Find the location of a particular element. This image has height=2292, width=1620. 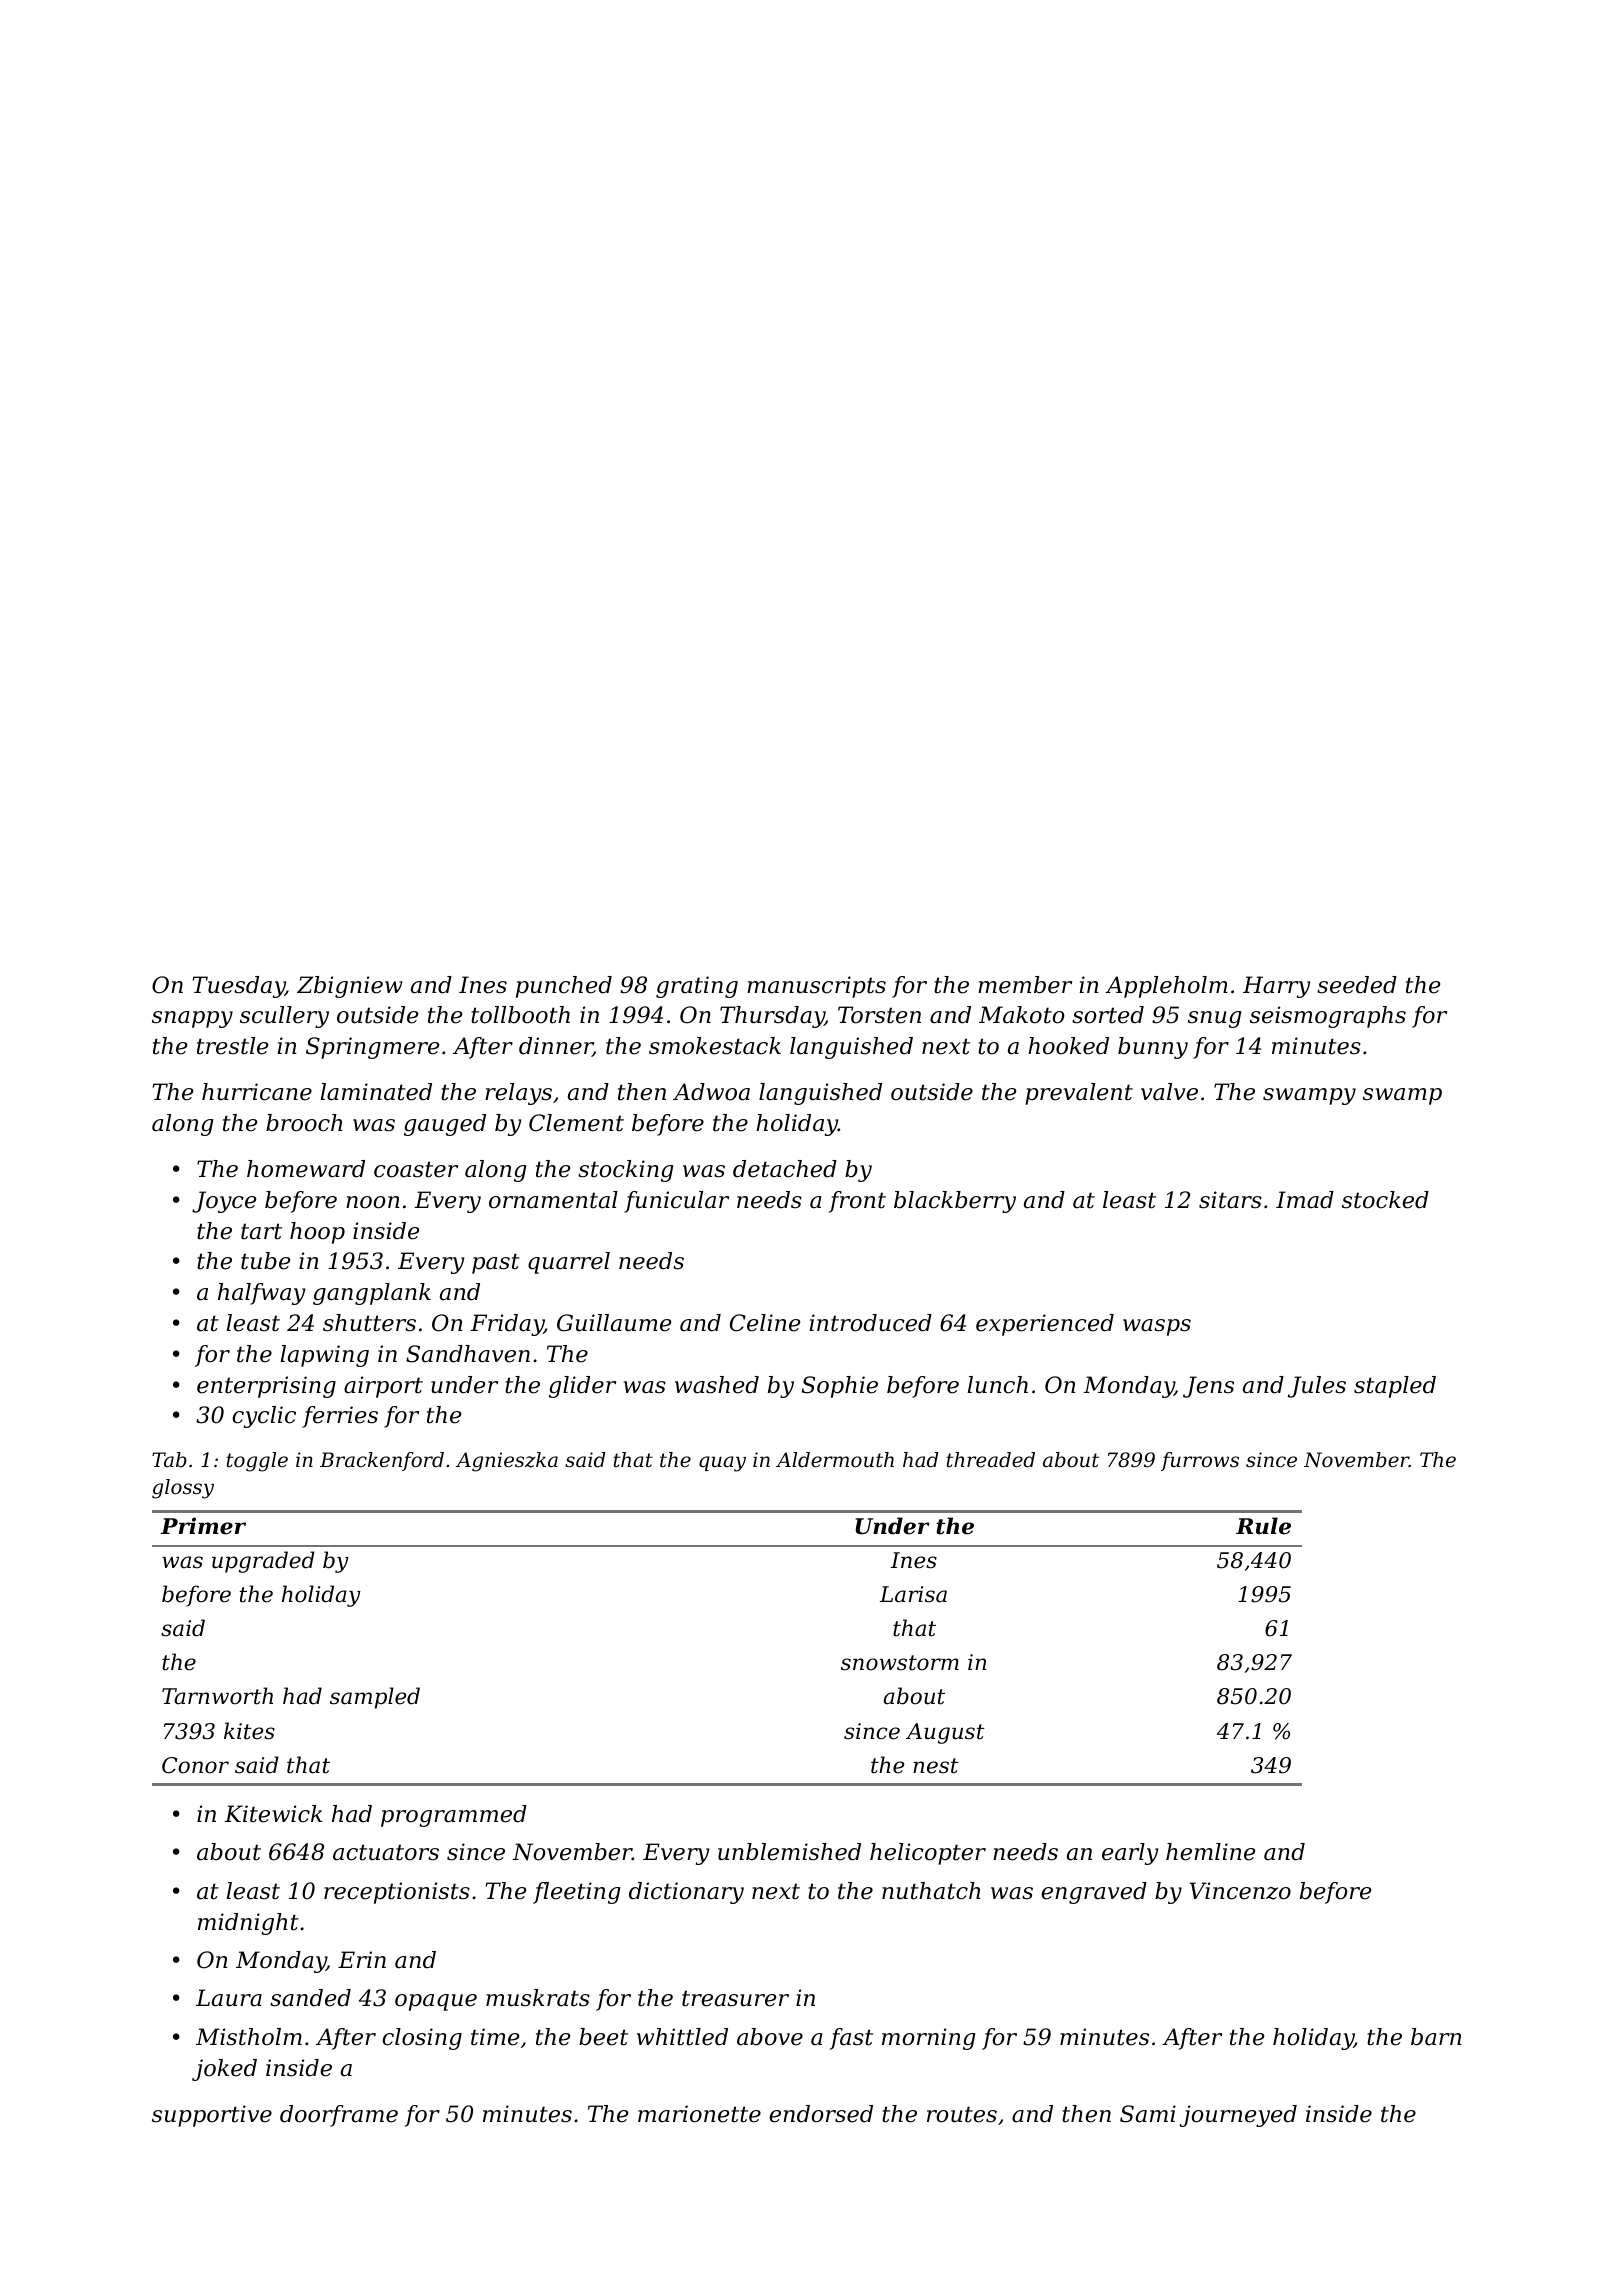

doorframe is located at coordinates (339, 2116).
